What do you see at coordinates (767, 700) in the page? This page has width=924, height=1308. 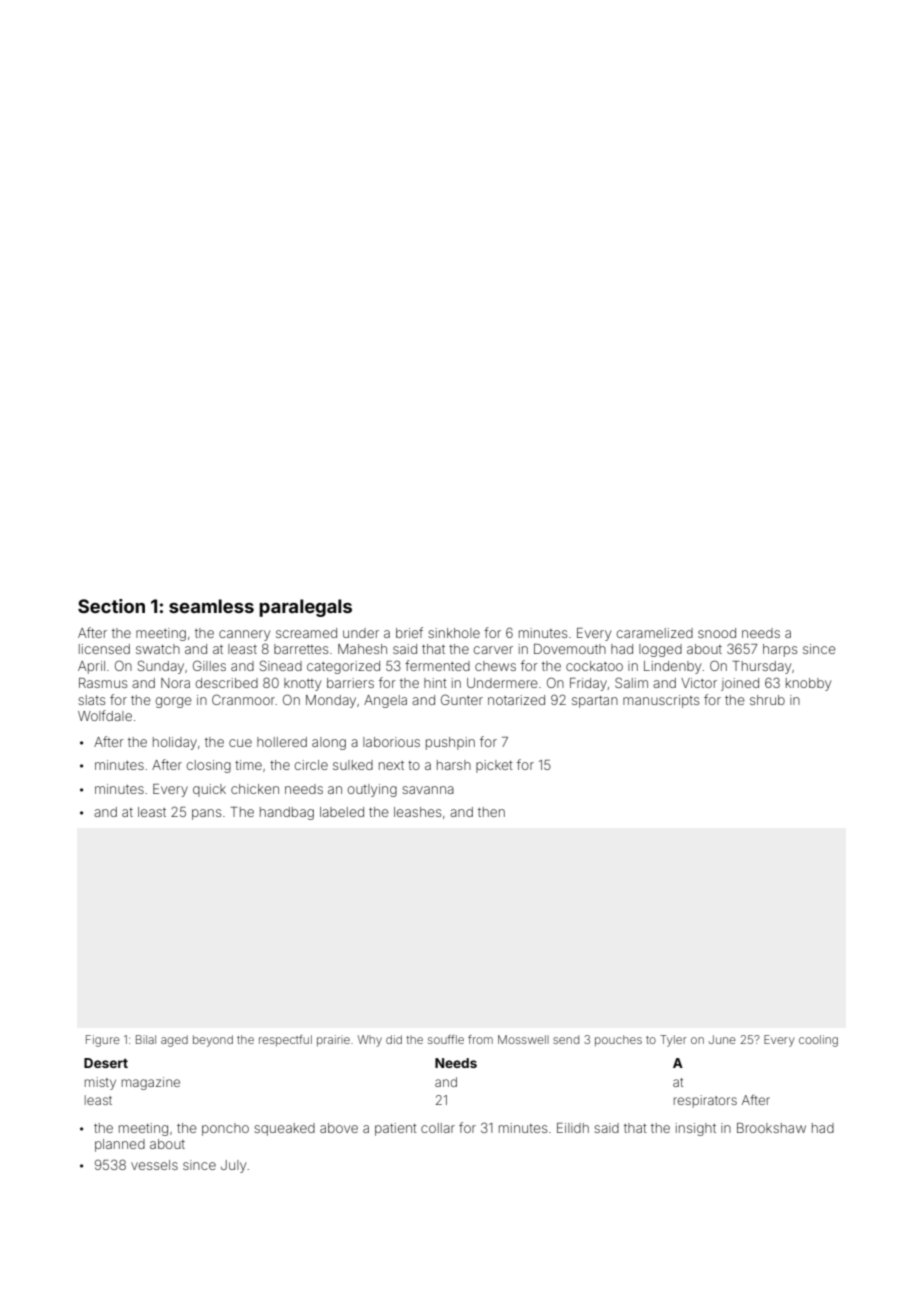 I see `shrub` at bounding box center [767, 700].
